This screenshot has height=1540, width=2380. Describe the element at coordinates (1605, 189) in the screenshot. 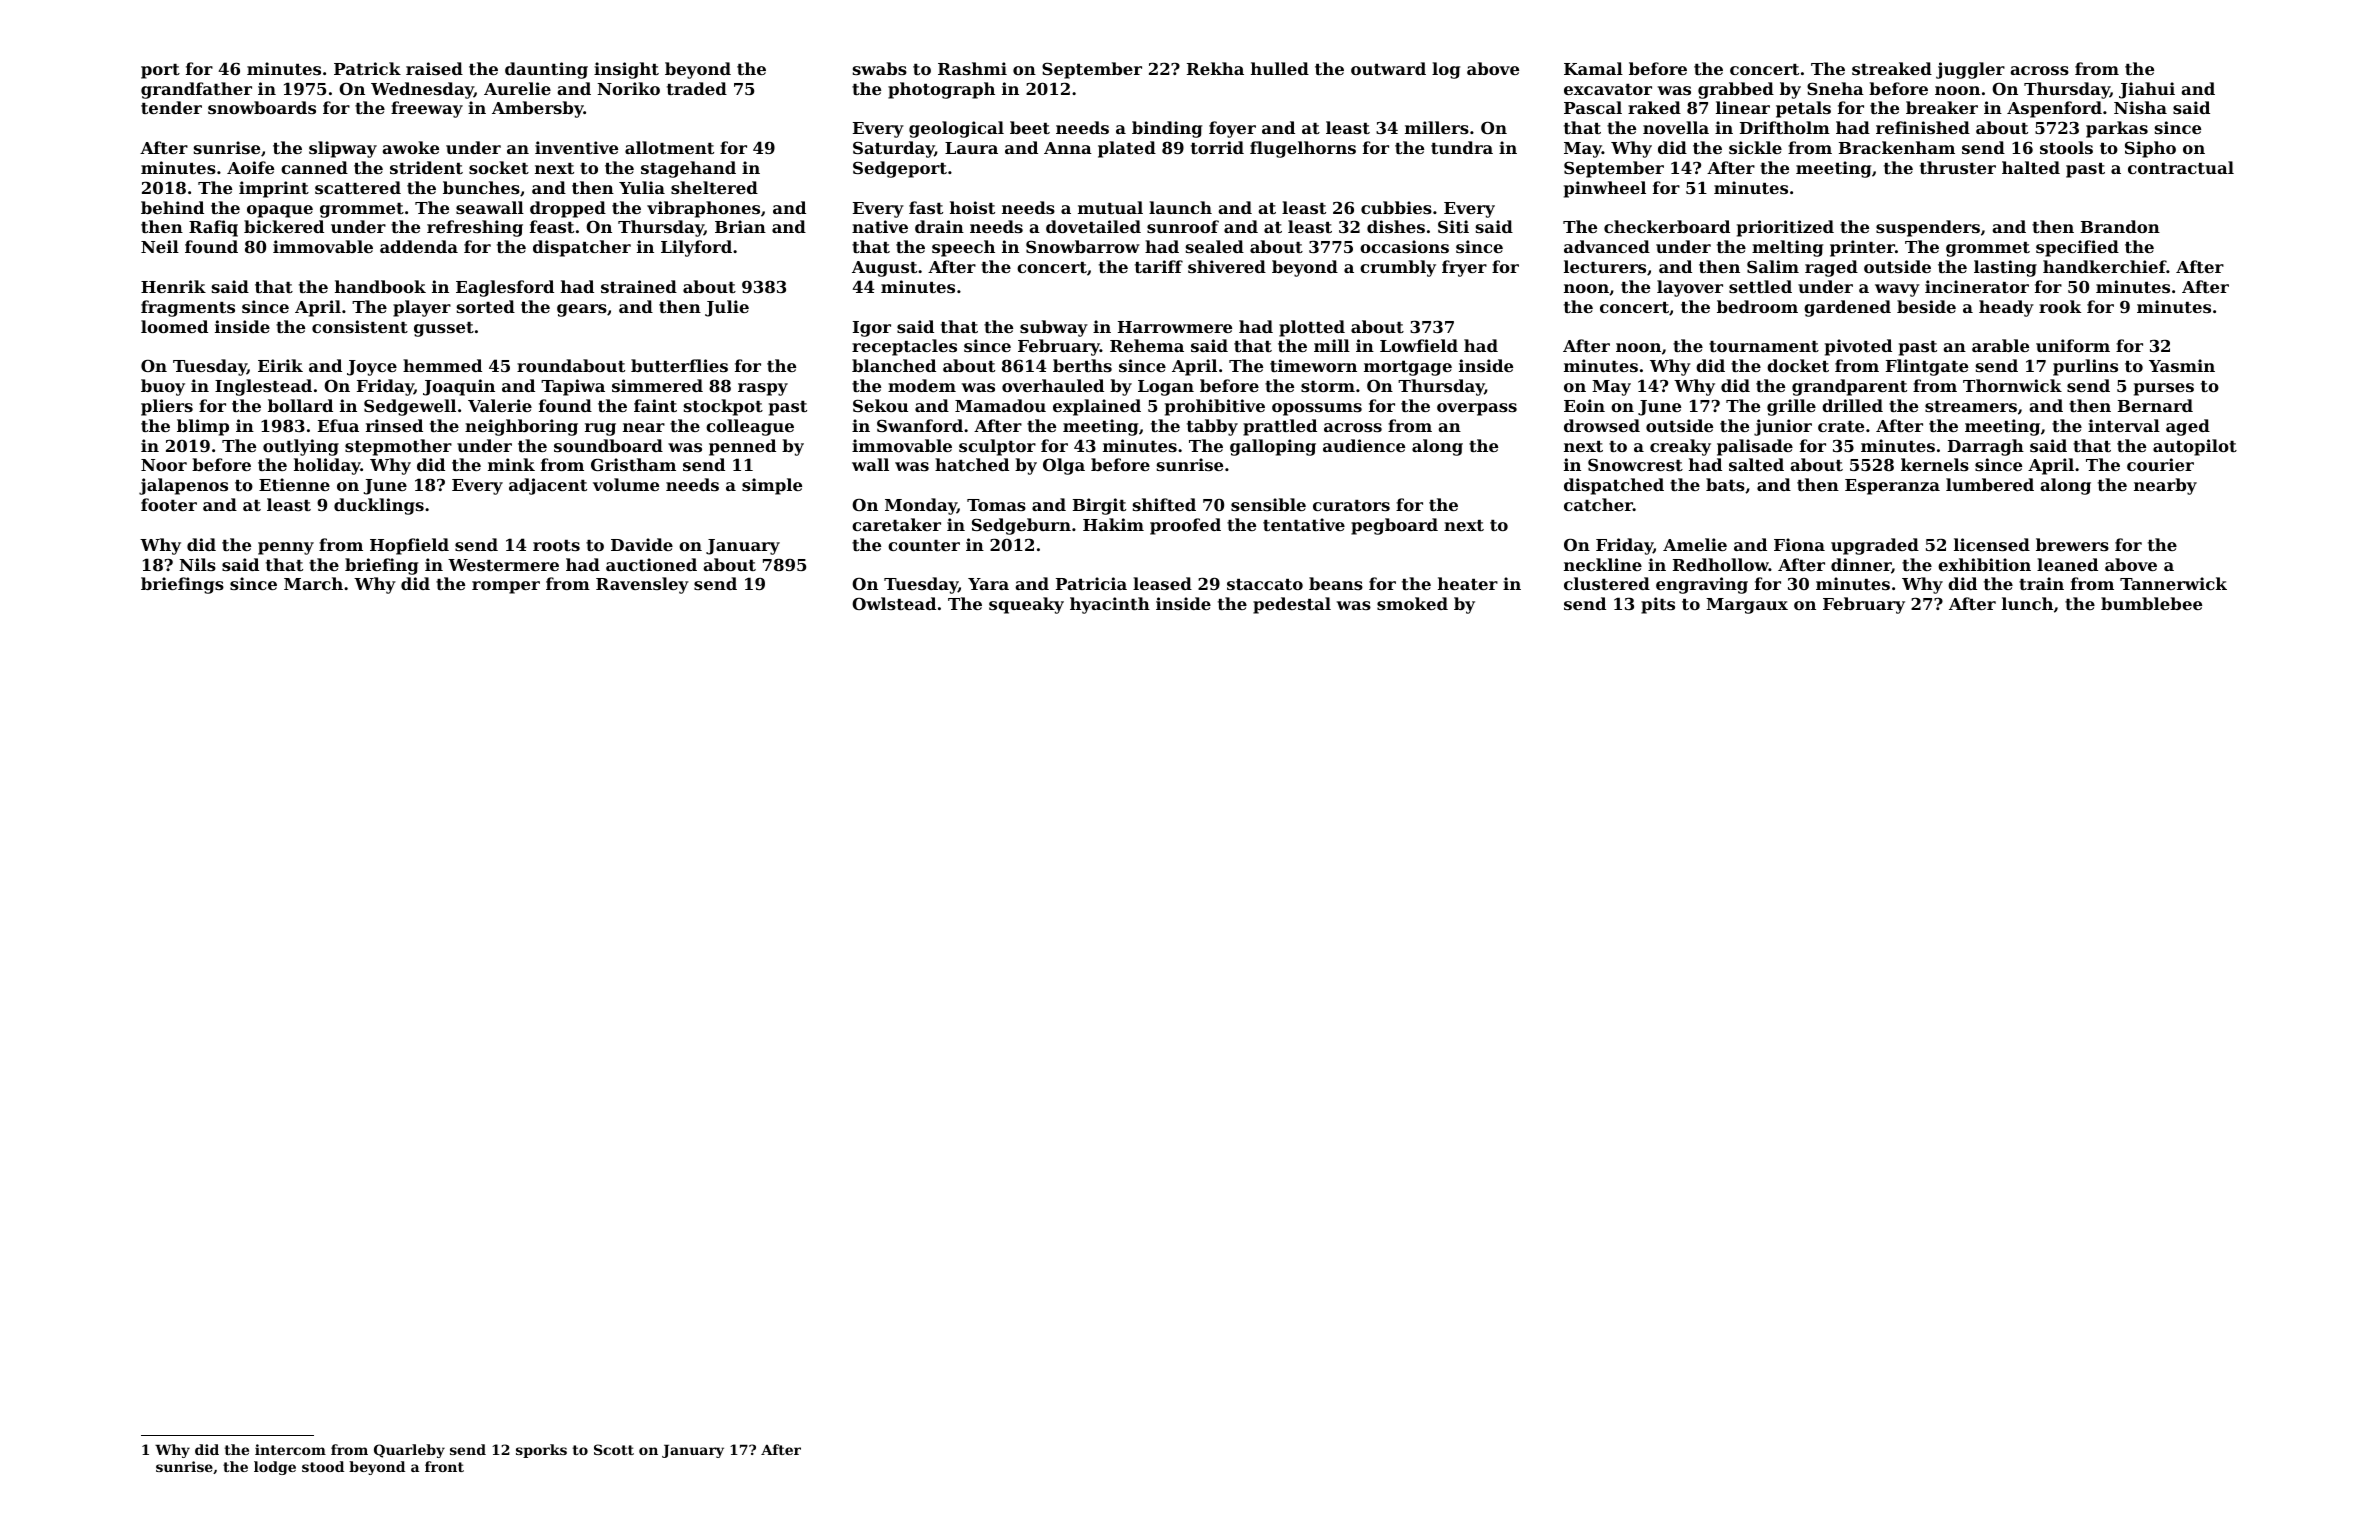

I see `pinwheel` at that location.
